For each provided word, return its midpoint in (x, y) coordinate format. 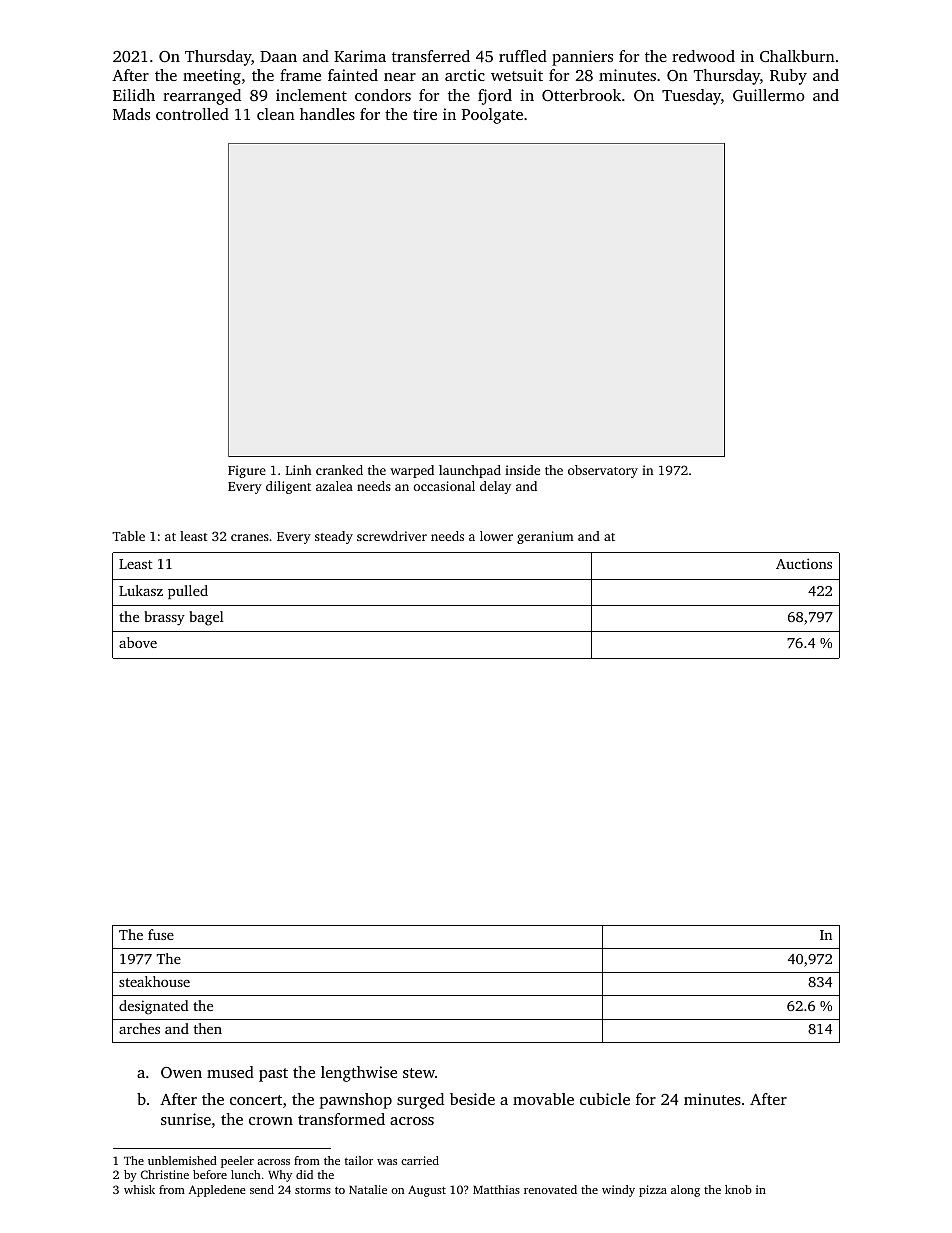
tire (425, 114)
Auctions (804, 563)
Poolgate (492, 116)
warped (412, 471)
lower (496, 536)
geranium (545, 537)
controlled (192, 114)
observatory (603, 471)
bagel (206, 618)
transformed (341, 1119)
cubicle (605, 1099)
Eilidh (134, 95)
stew (419, 1073)
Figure (247, 471)
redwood (703, 56)
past (273, 1075)
